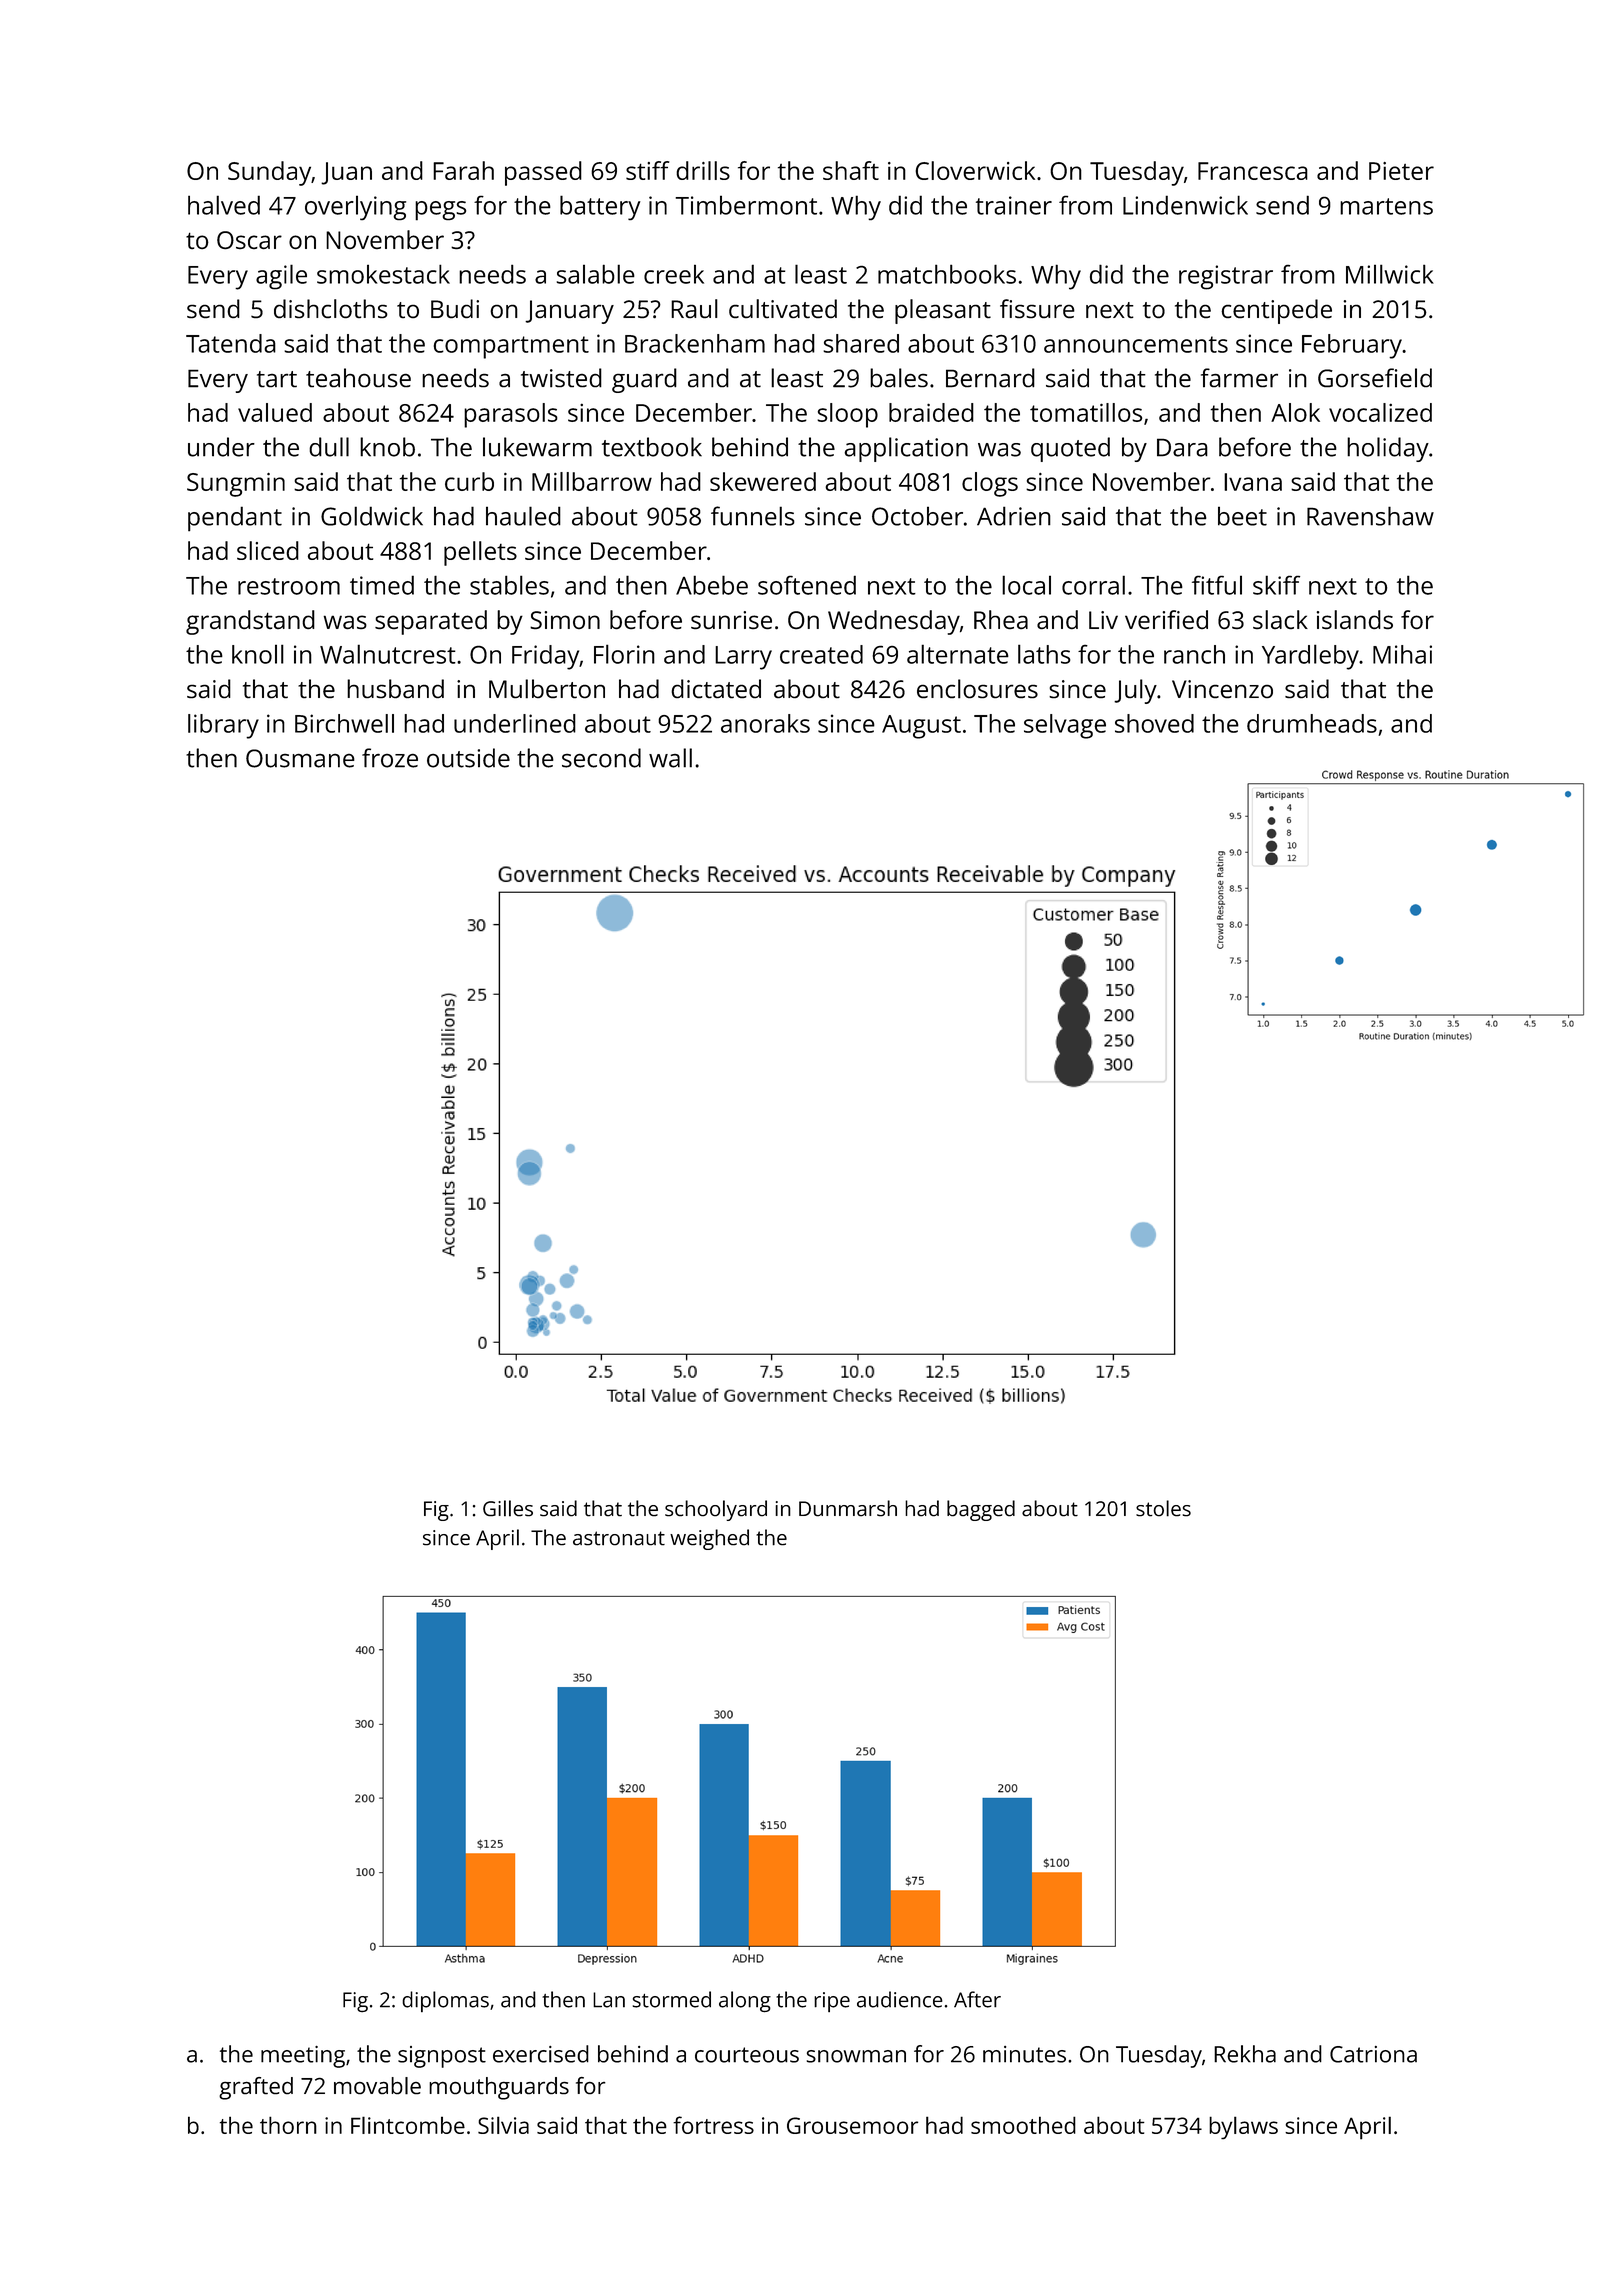 This screenshot has height=2292, width=1620. What do you see at coordinates (390, 758) in the screenshot?
I see `froze` at bounding box center [390, 758].
